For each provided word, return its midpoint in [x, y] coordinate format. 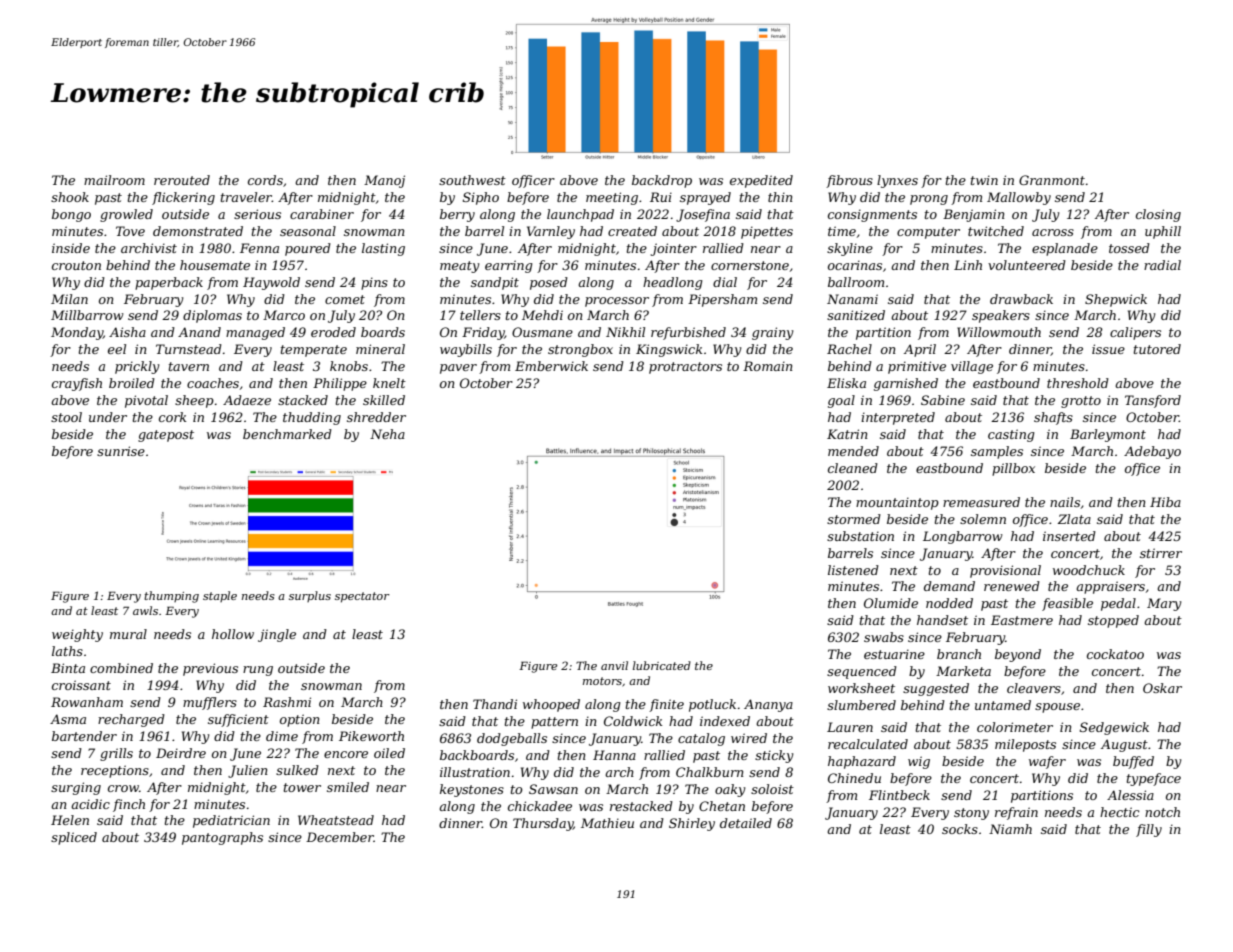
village [972, 367]
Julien [248, 771]
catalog [701, 739]
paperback [169, 283]
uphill [1163, 232]
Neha [387, 434]
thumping [171, 597]
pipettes [767, 232]
